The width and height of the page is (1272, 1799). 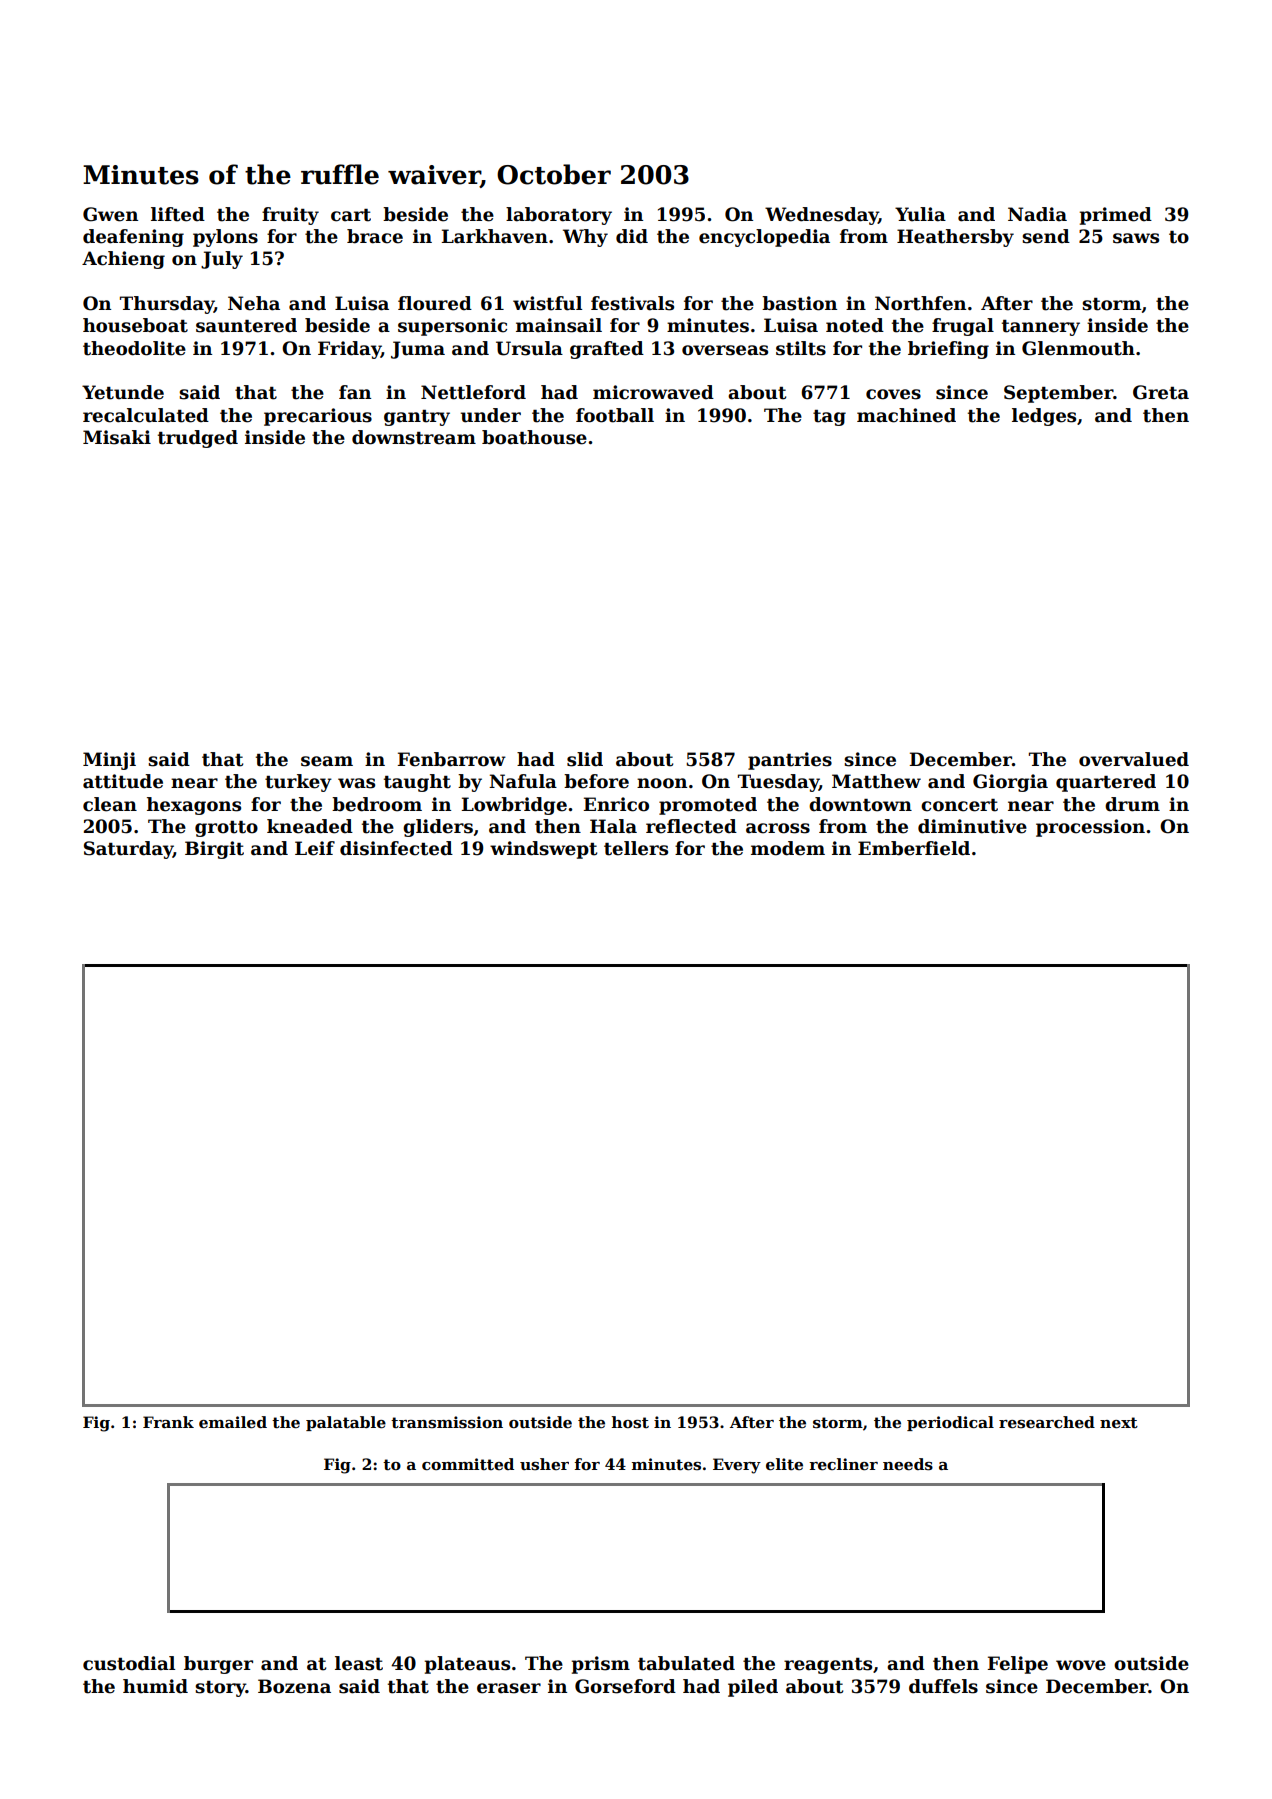 I want to click on tag, so click(x=829, y=418).
